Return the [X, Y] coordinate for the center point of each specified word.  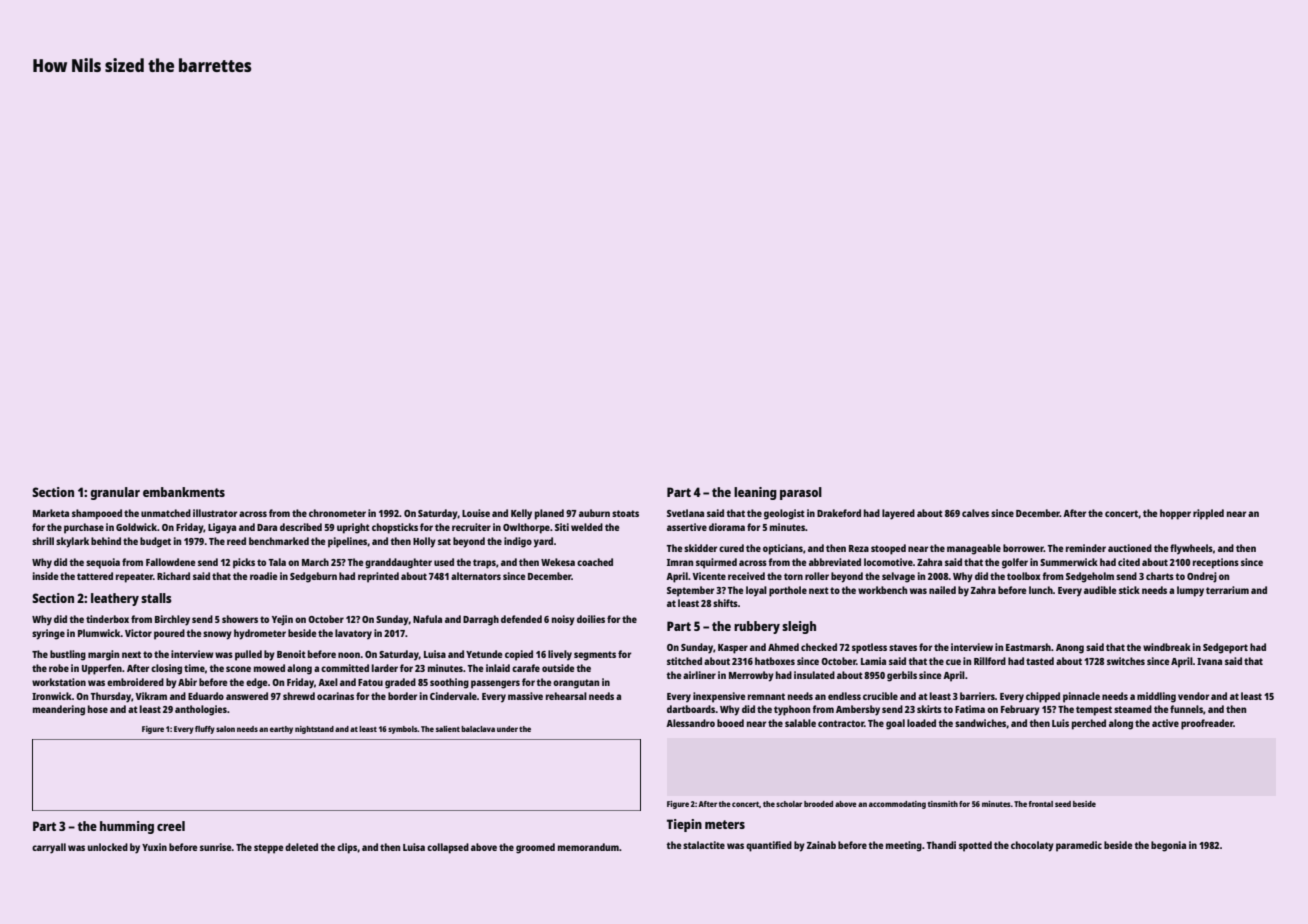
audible [1100, 590]
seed [1063, 804]
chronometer [337, 513]
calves [975, 513]
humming [127, 827]
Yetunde [484, 654]
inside [45, 576]
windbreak [1167, 647]
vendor [1193, 696]
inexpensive [719, 697]
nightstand [314, 730]
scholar [789, 804]
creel [171, 826]
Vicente [709, 576]
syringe [48, 634]
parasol [801, 493]
